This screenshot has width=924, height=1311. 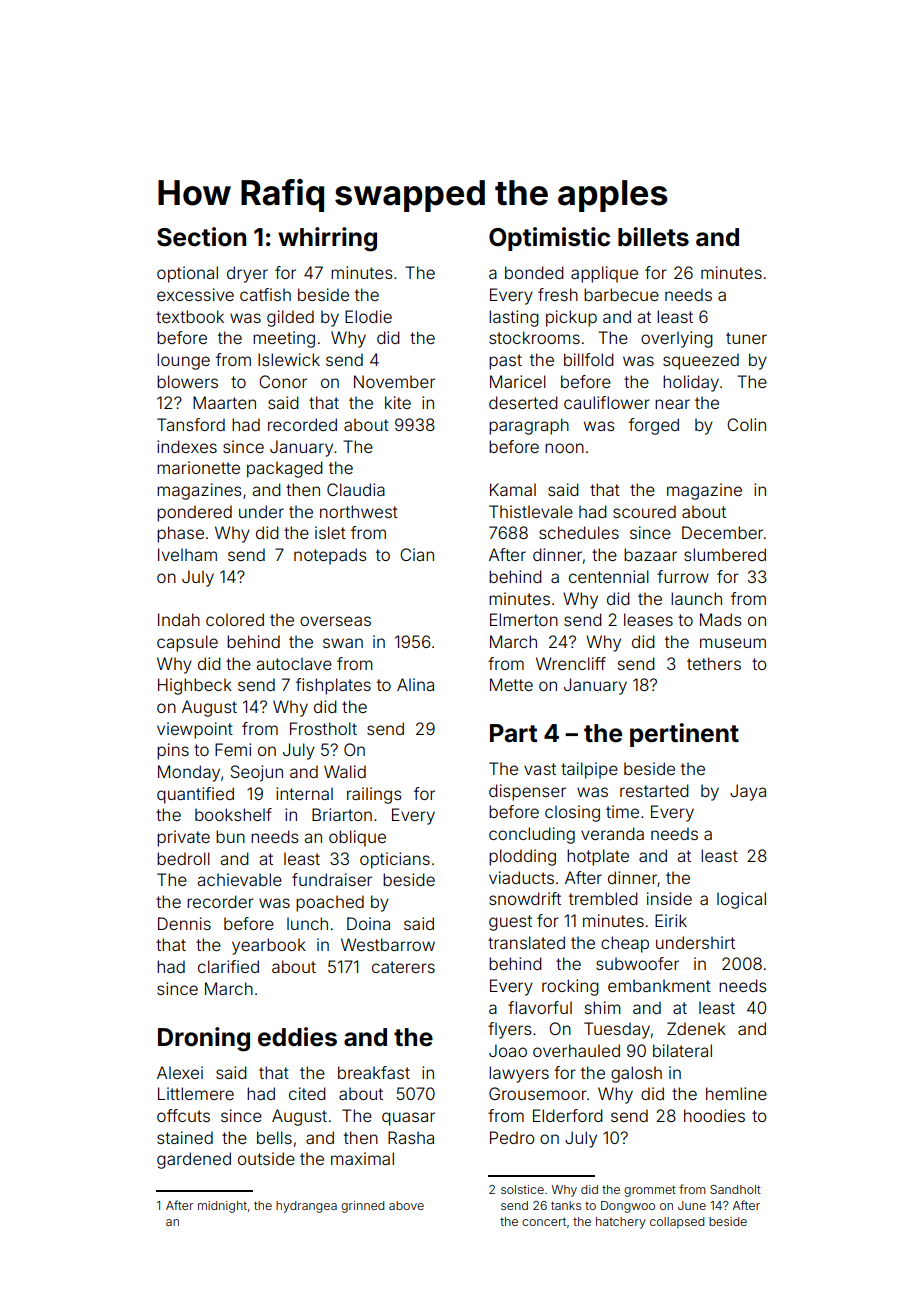 What do you see at coordinates (746, 424) in the screenshot?
I see `Colin` at bounding box center [746, 424].
